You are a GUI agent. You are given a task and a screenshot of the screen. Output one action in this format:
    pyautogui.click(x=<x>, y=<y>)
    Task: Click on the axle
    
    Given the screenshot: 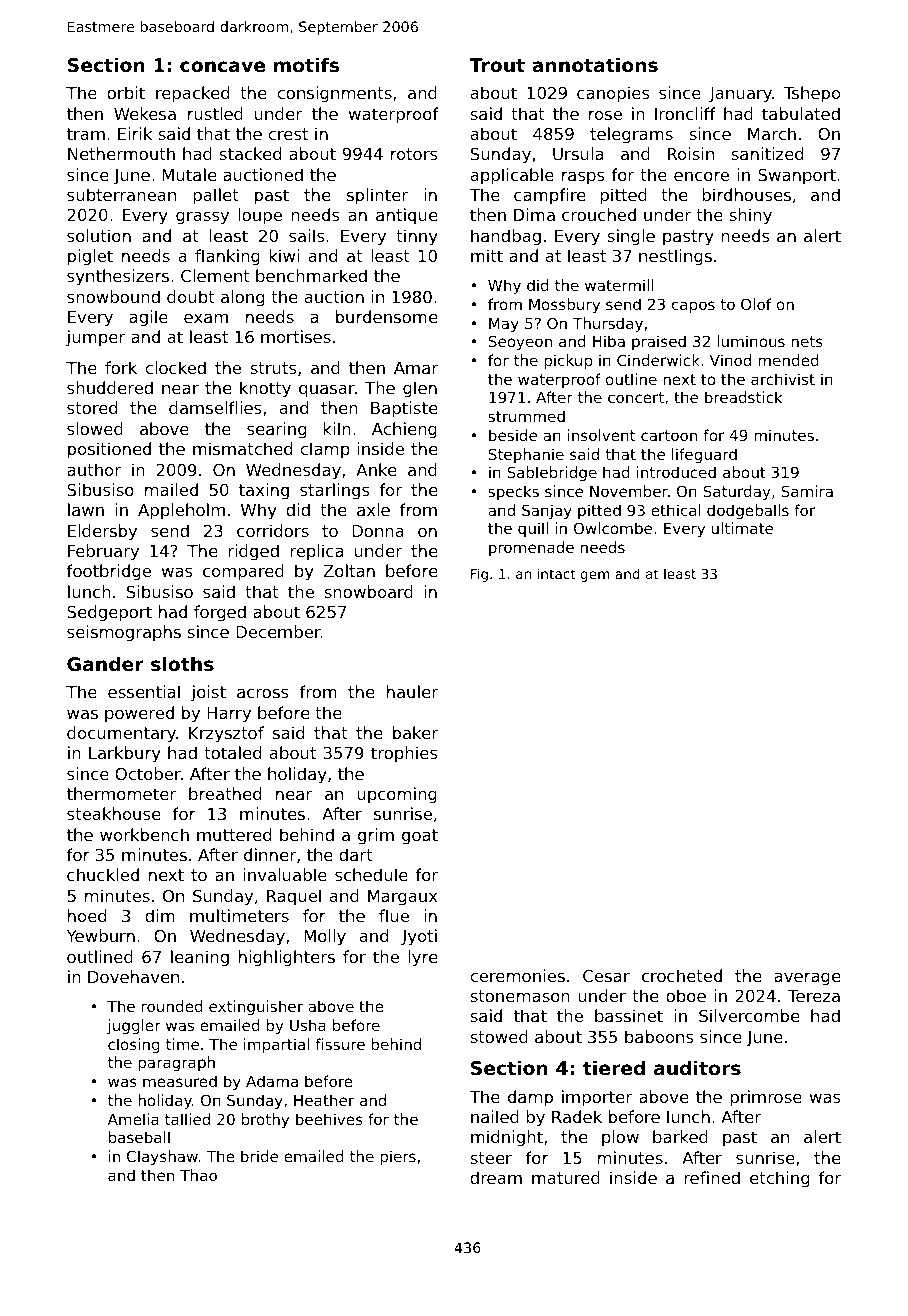 What is the action you would take?
    pyautogui.click(x=373, y=509)
